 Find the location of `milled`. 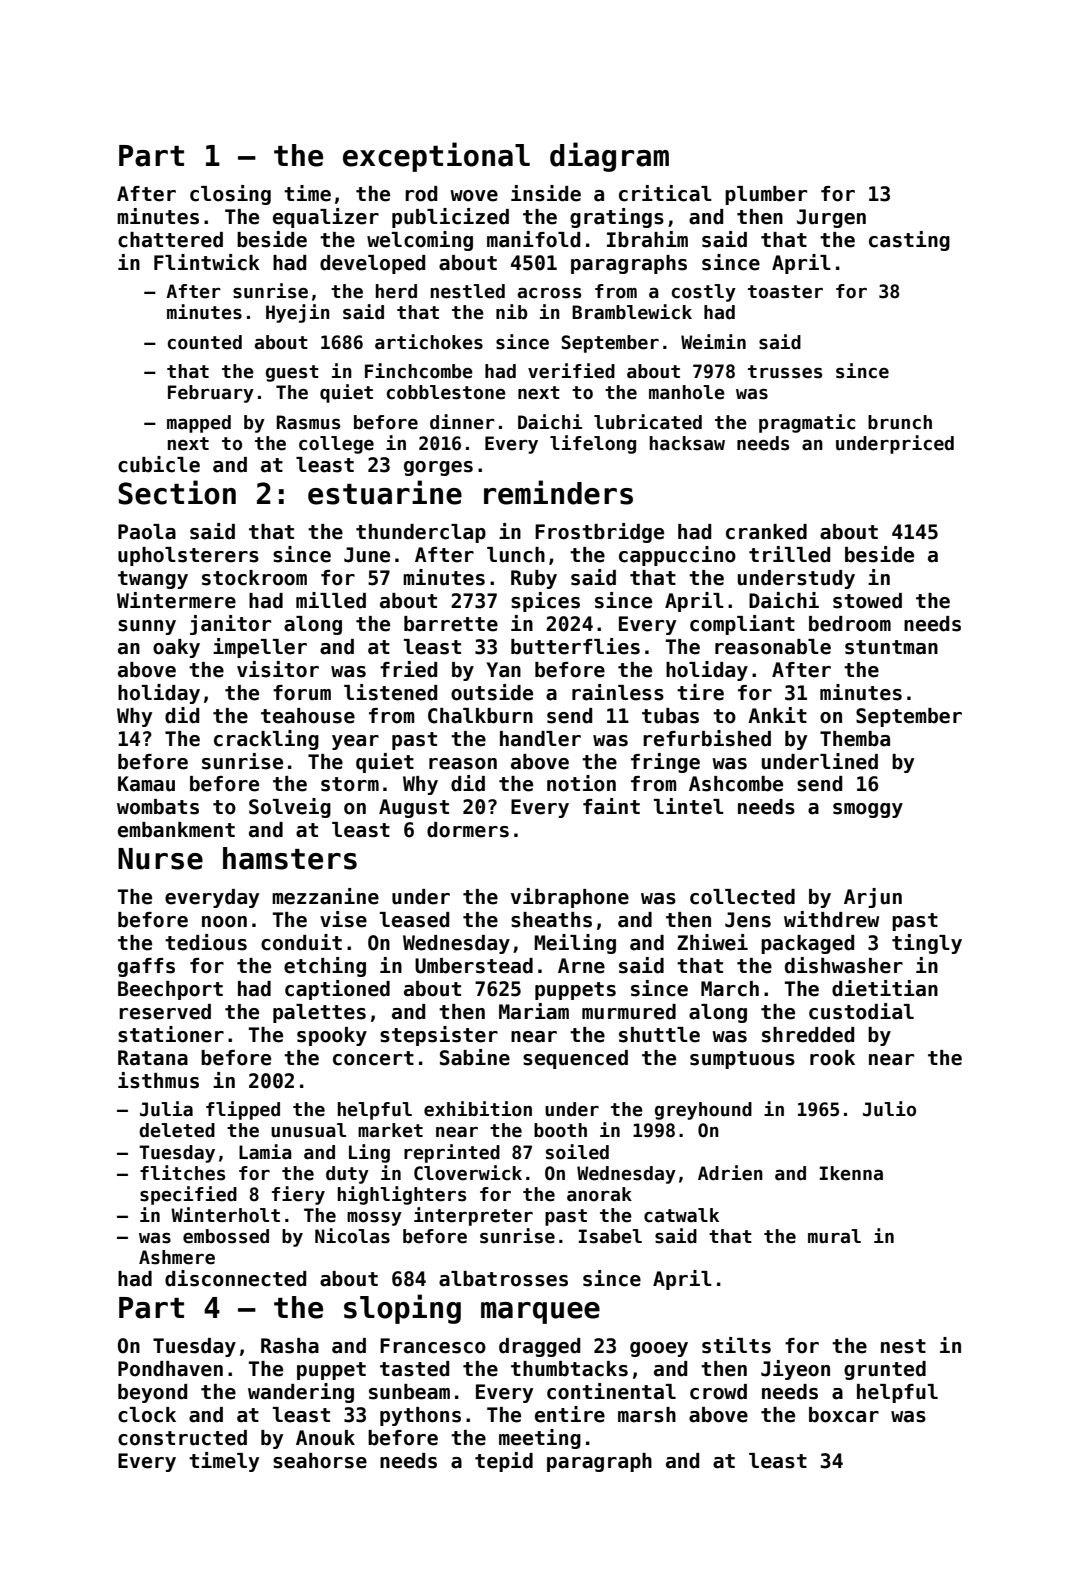

milled is located at coordinates (331, 600).
